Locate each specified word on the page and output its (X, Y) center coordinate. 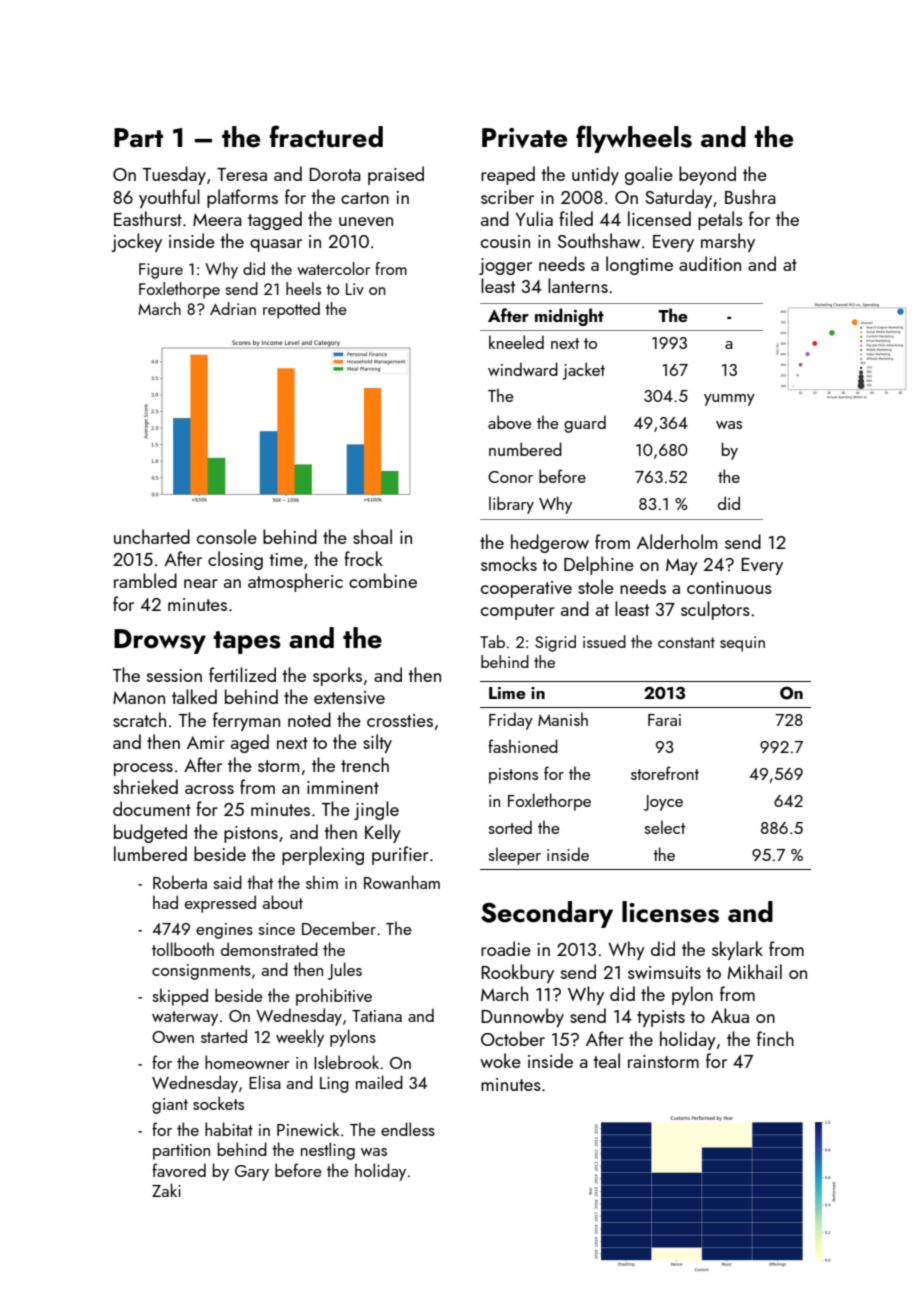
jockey (136, 242)
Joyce (663, 803)
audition (710, 263)
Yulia (534, 218)
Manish (563, 719)
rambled (145, 580)
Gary (252, 1173)
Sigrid (555, 643)
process (143, 769)
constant (686, 642)
